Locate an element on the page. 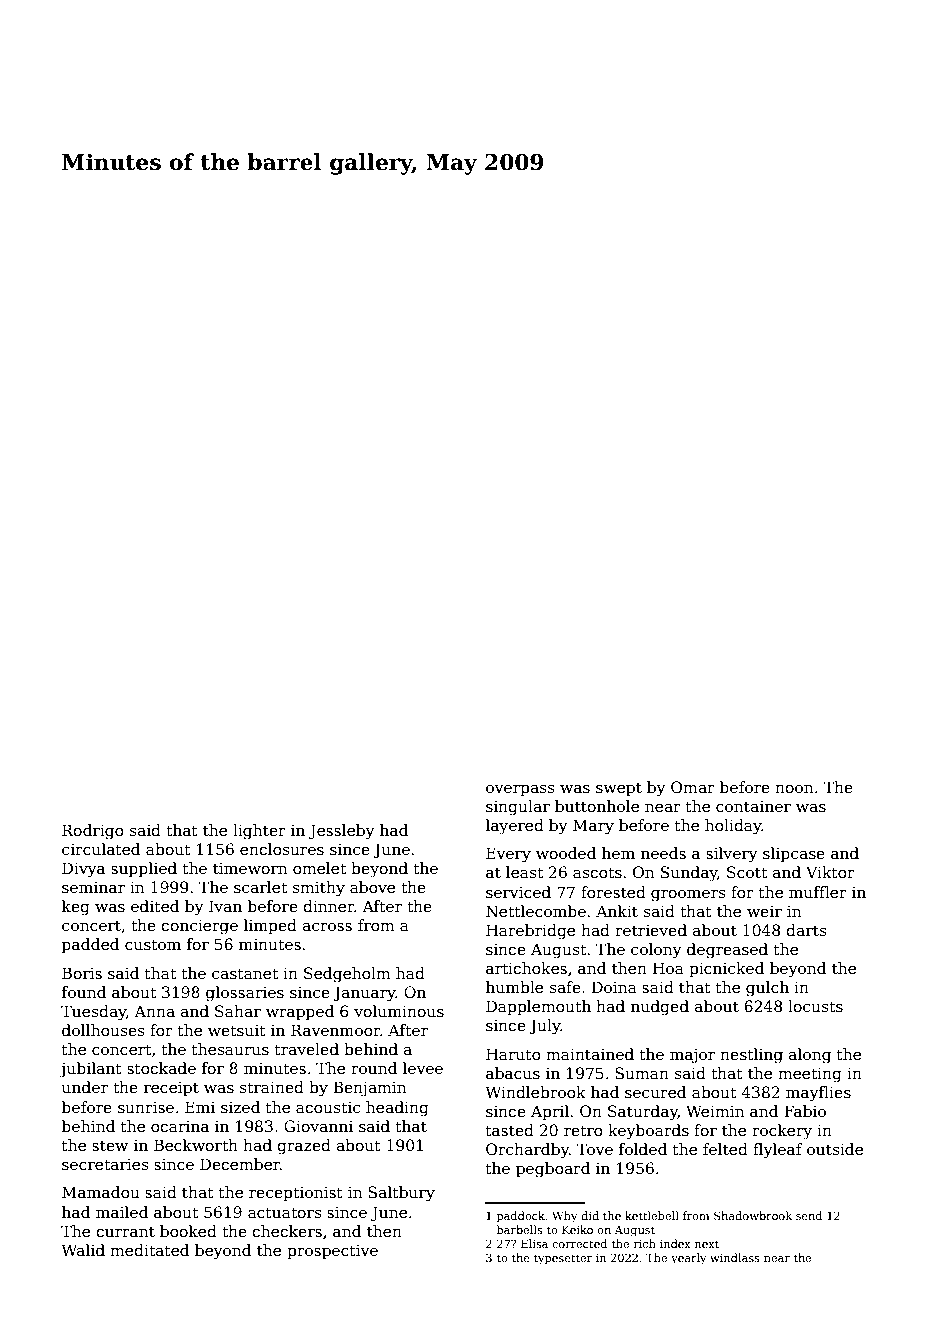 The image size is (930, 1320). Benjamin is located at coordinates (369, 1089).
